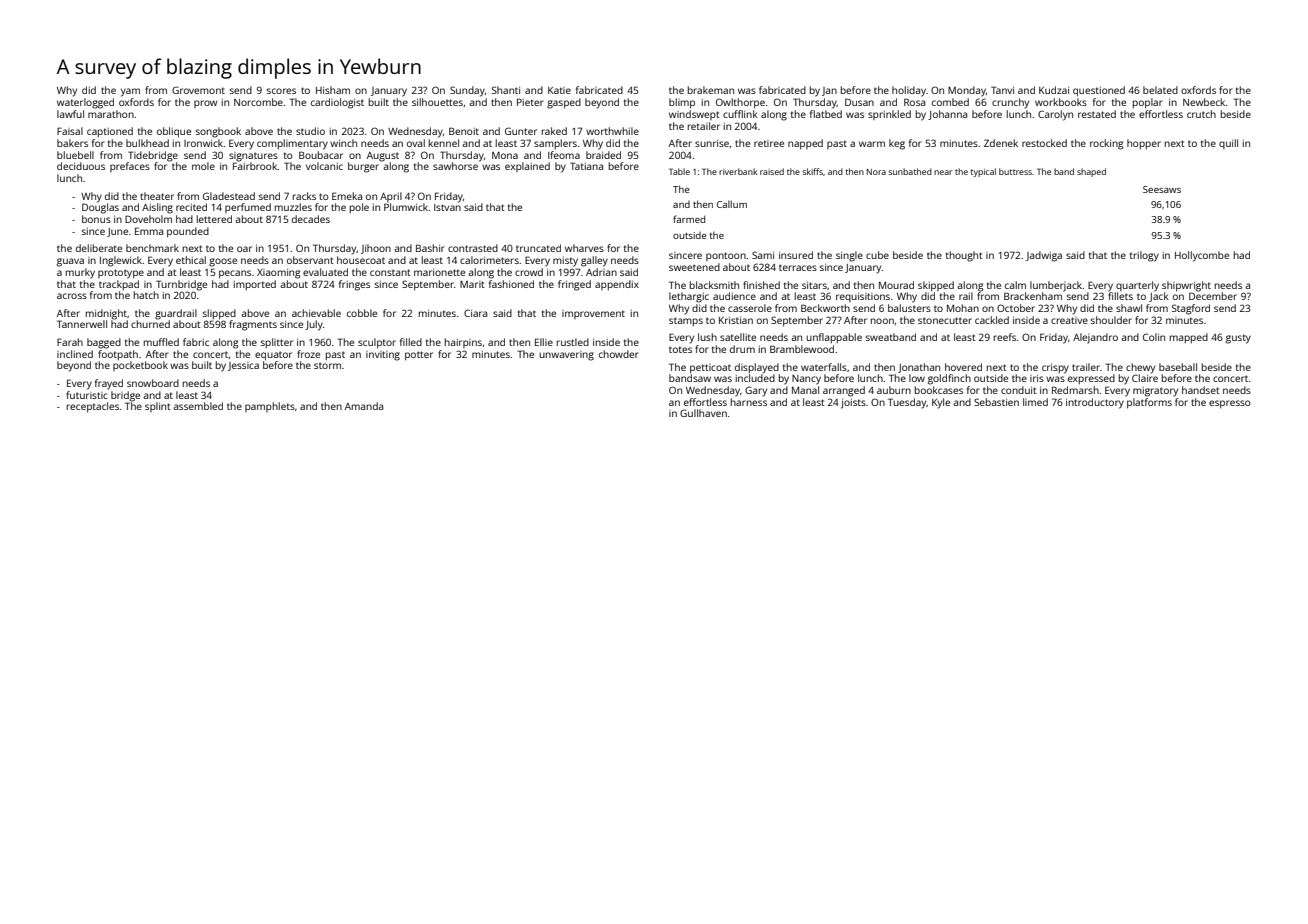 The width and height of the screenshot is (1308, 924). Describe the element at coordinates (147, 143) in the screenshot. I see `bulkhead` at that location.
